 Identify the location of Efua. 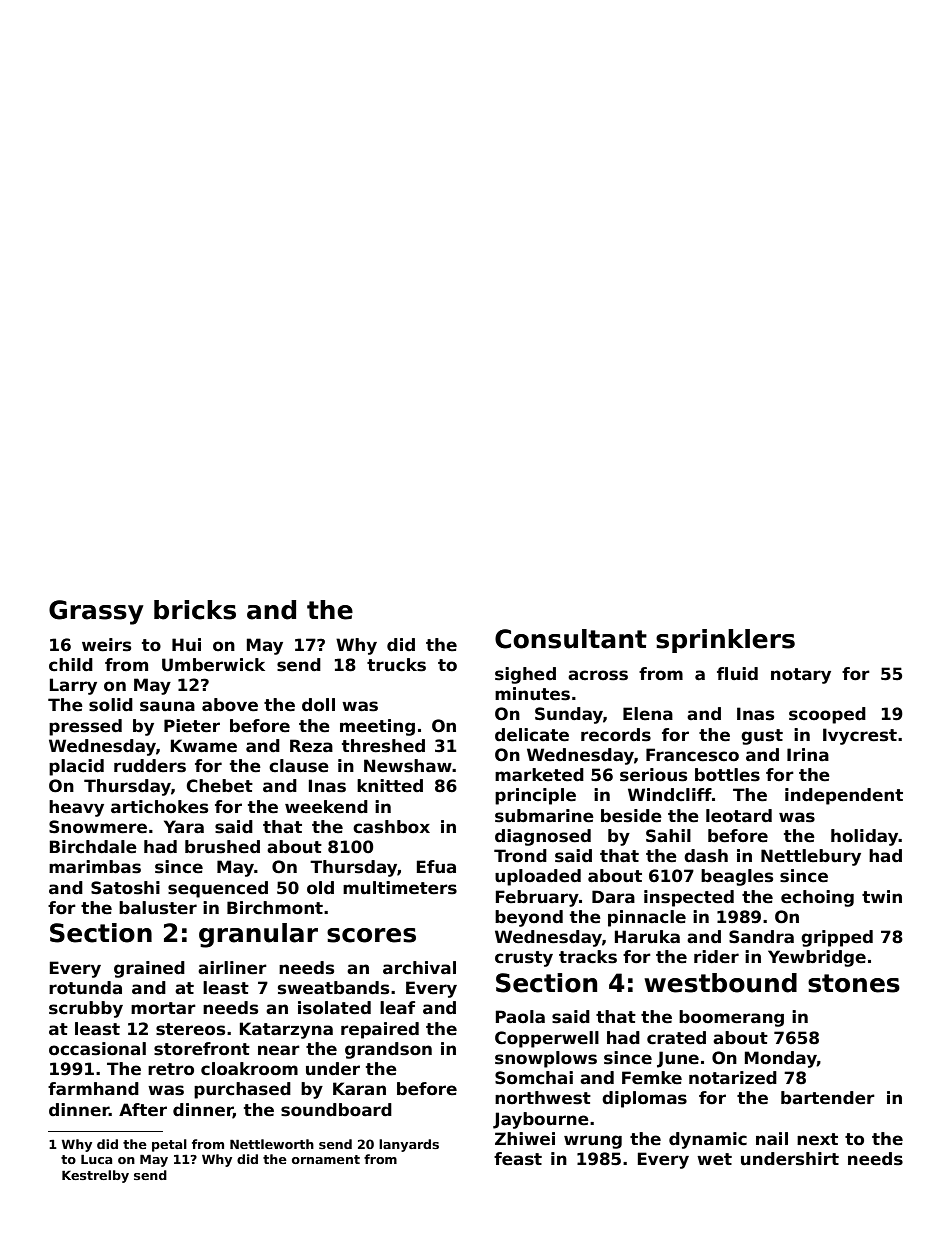
(436, 866).
